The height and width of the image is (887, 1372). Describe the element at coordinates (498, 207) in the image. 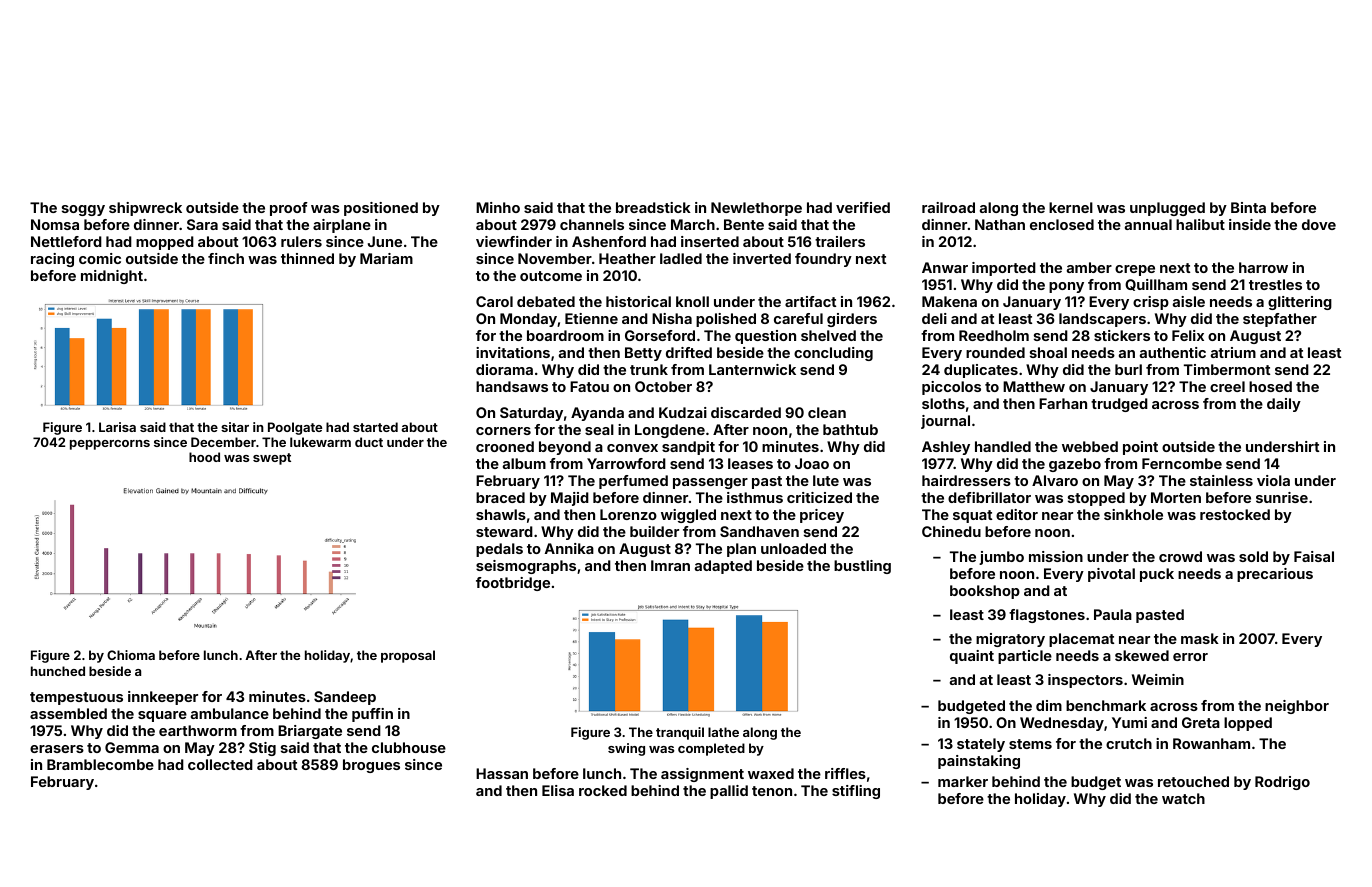

I see `Minho` at that location.
